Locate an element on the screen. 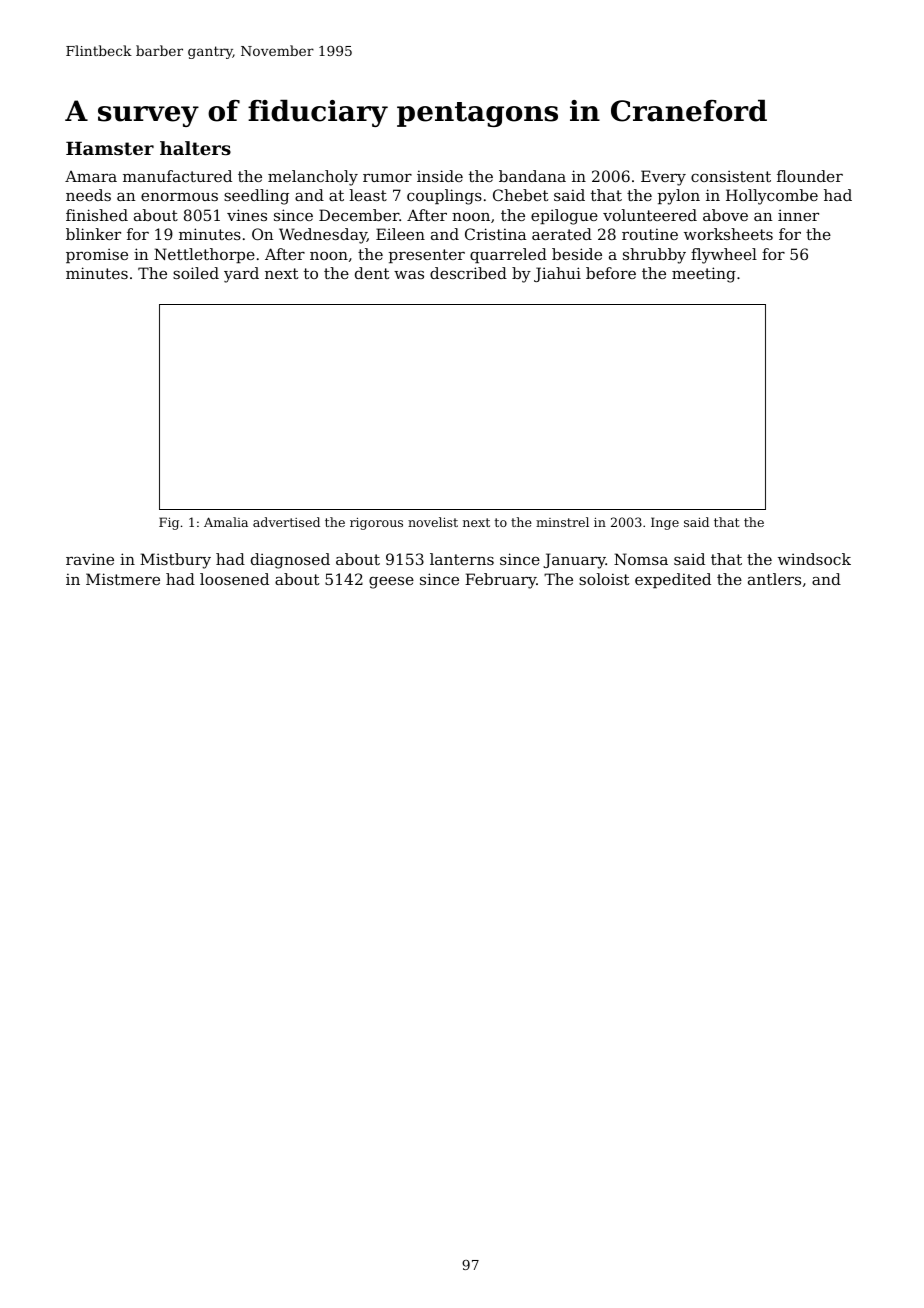 Image resolution: width=924 pixels, height=1308 pixels. Amalia is located at coordinates (226, 522).
